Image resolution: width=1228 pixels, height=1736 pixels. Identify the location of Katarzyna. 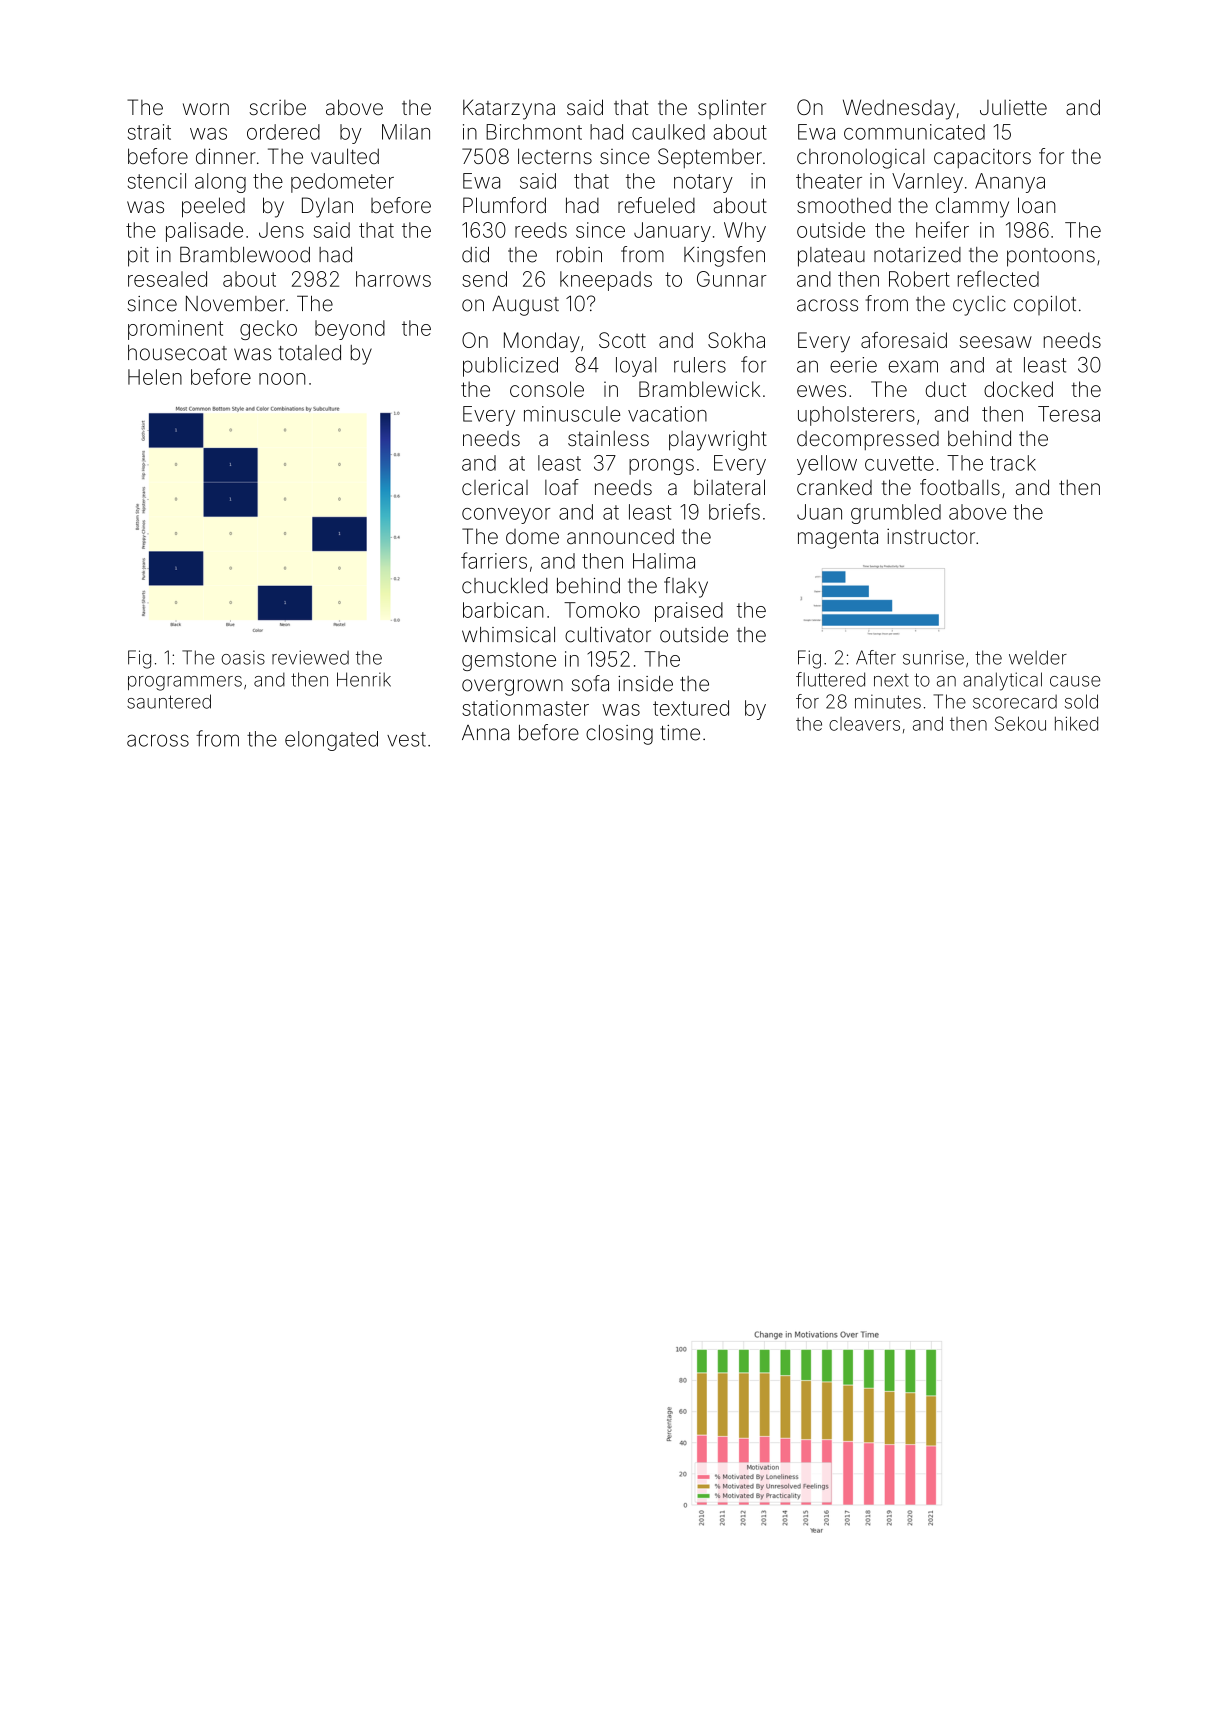
(509, 109).
